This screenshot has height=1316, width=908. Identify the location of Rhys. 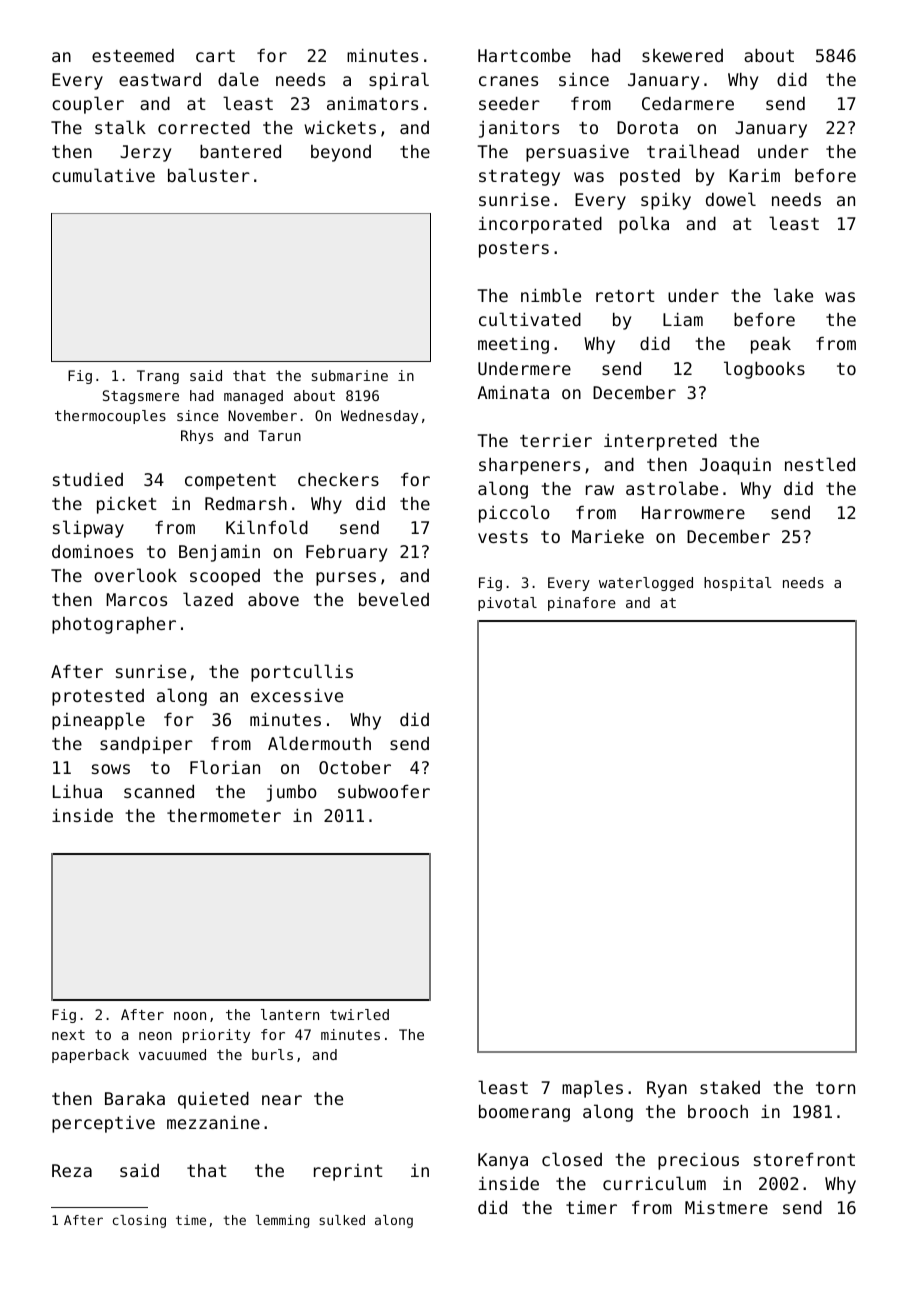
(197, 437).
